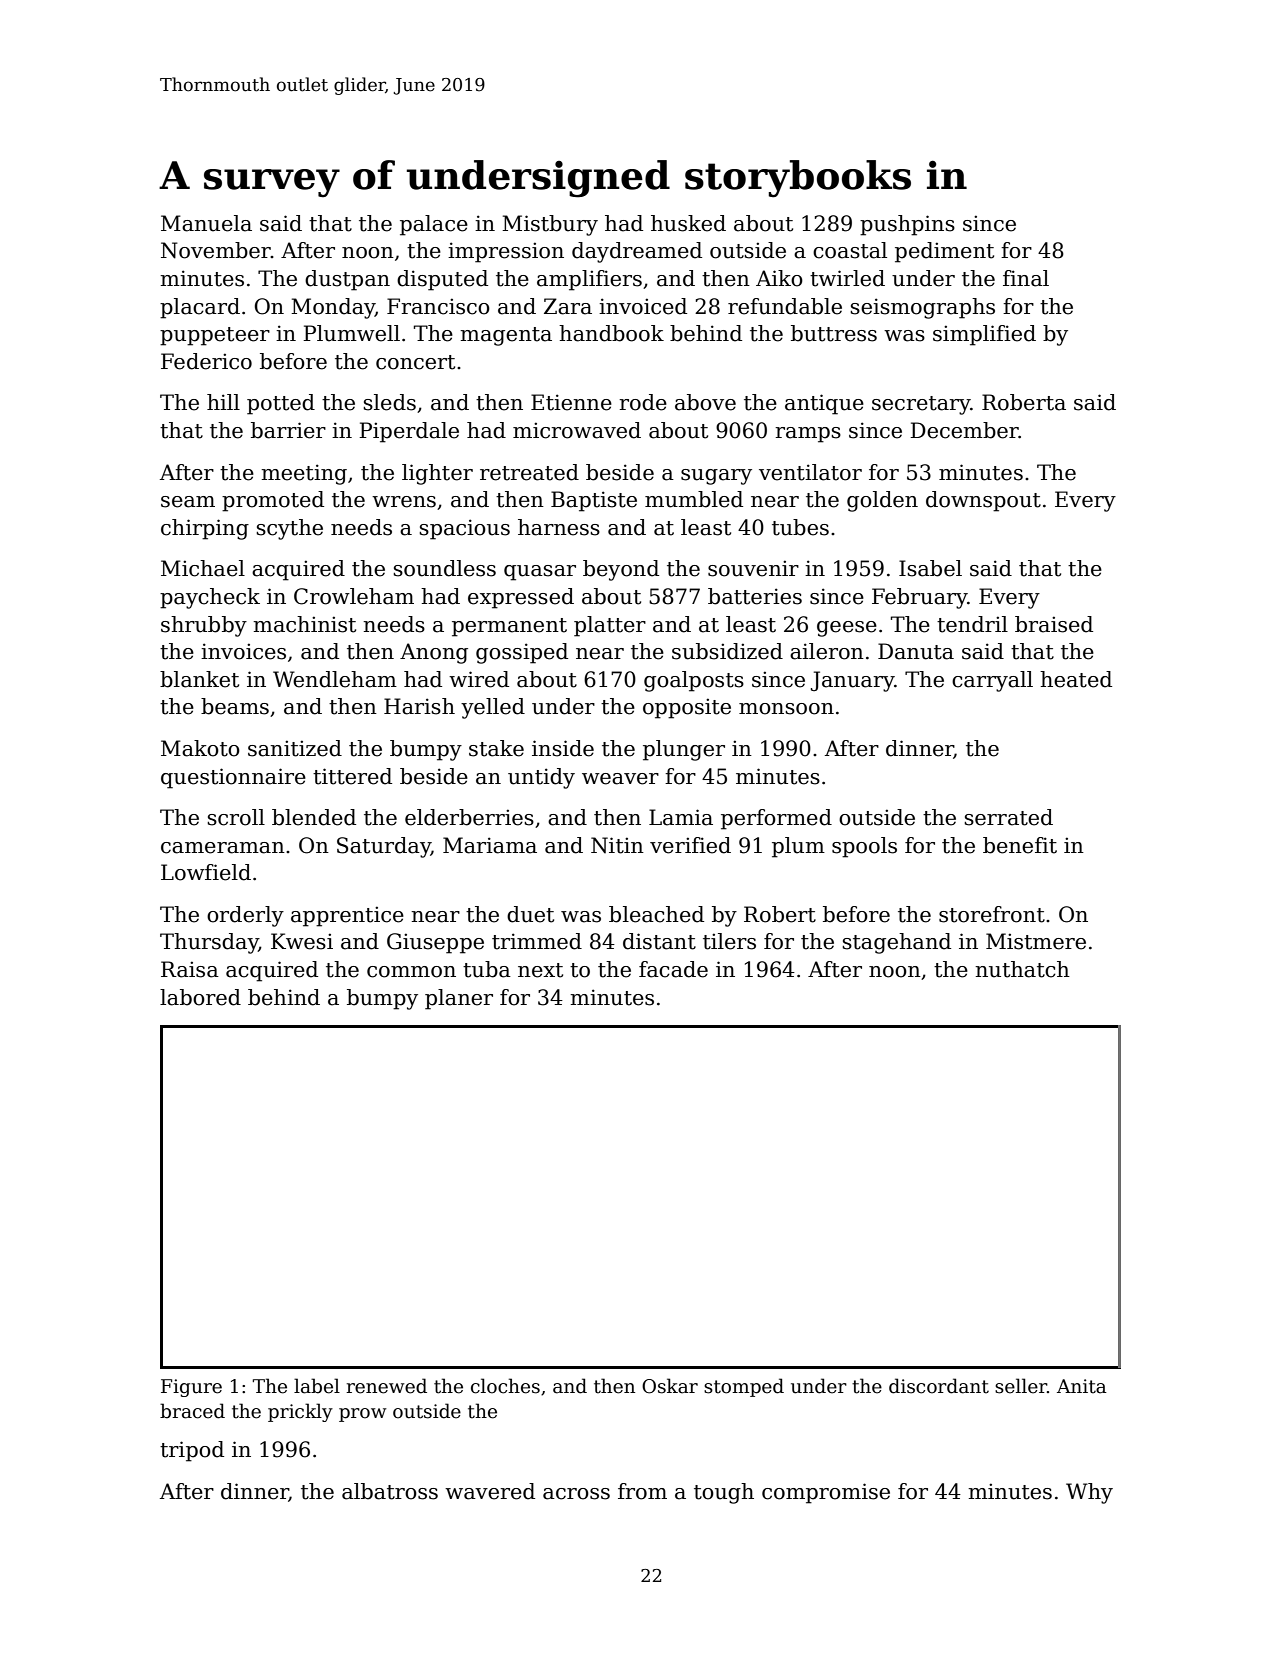 The height and width of the page is (1658, 1281). I want to click on pushpins, so click(907, 225).
